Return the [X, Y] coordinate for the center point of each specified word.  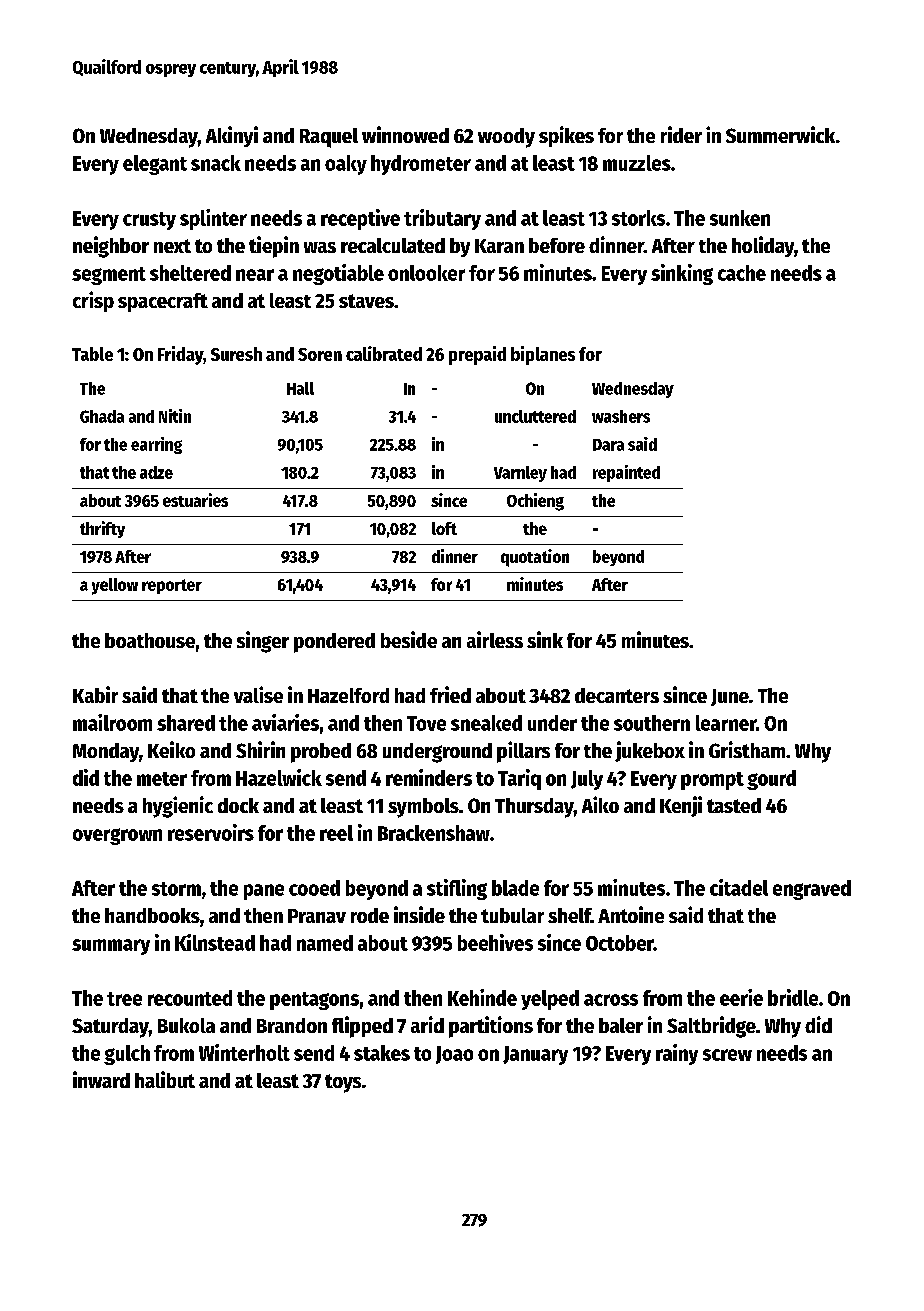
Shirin [260, 749]
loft [444, 528]
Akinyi [232, 136]
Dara [608, 445]
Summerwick [780, 134]
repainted [626, 473]
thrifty [102, 529]
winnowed [405, 134]
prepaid [477, 355]
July [587, 780]
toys [343, 1083]
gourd [771, 780]
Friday [180, 355]
